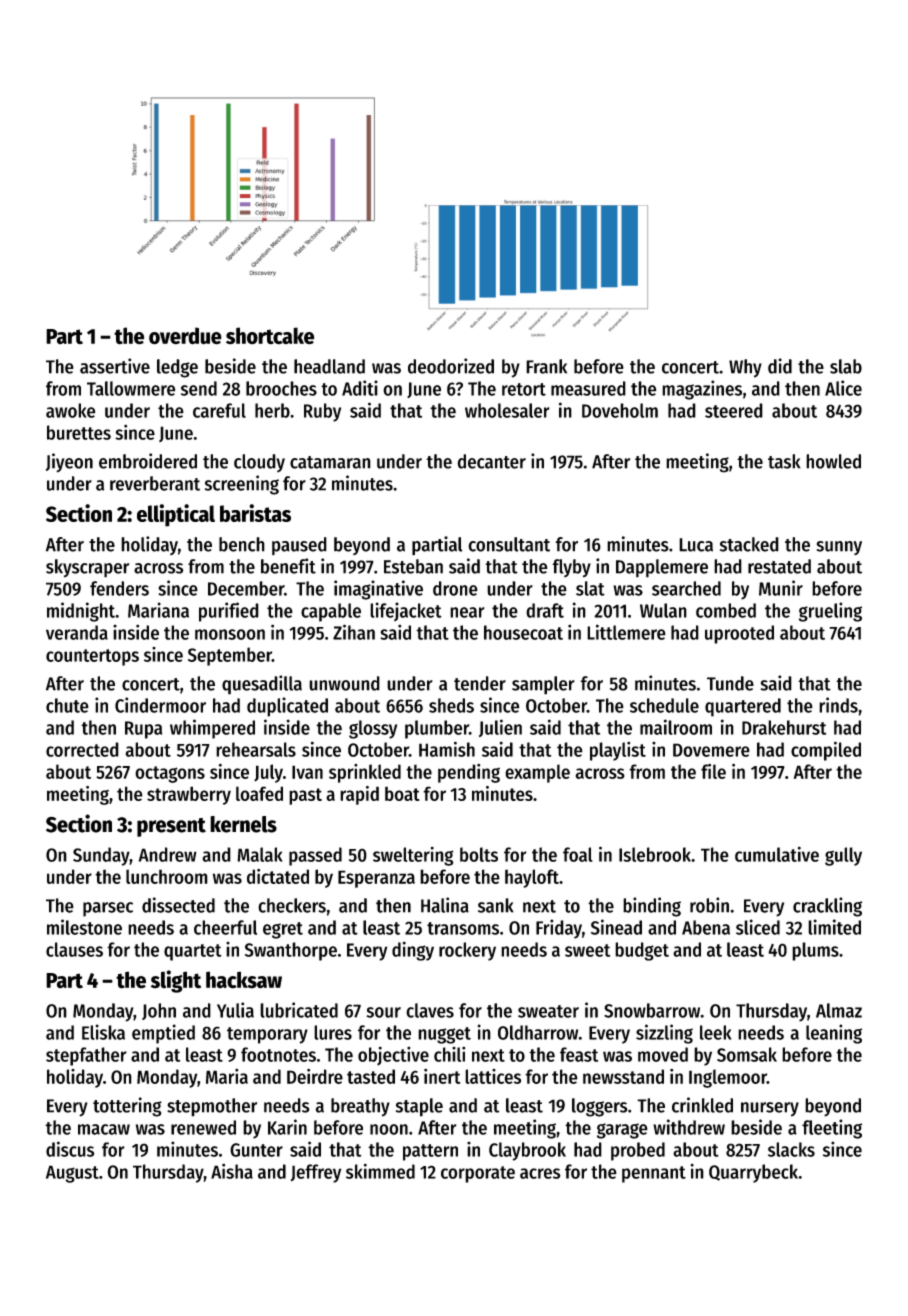  What do you see at coordinates (839, 548) in the screenshot?
I see `sunny` at bounding box center [839, 548].
